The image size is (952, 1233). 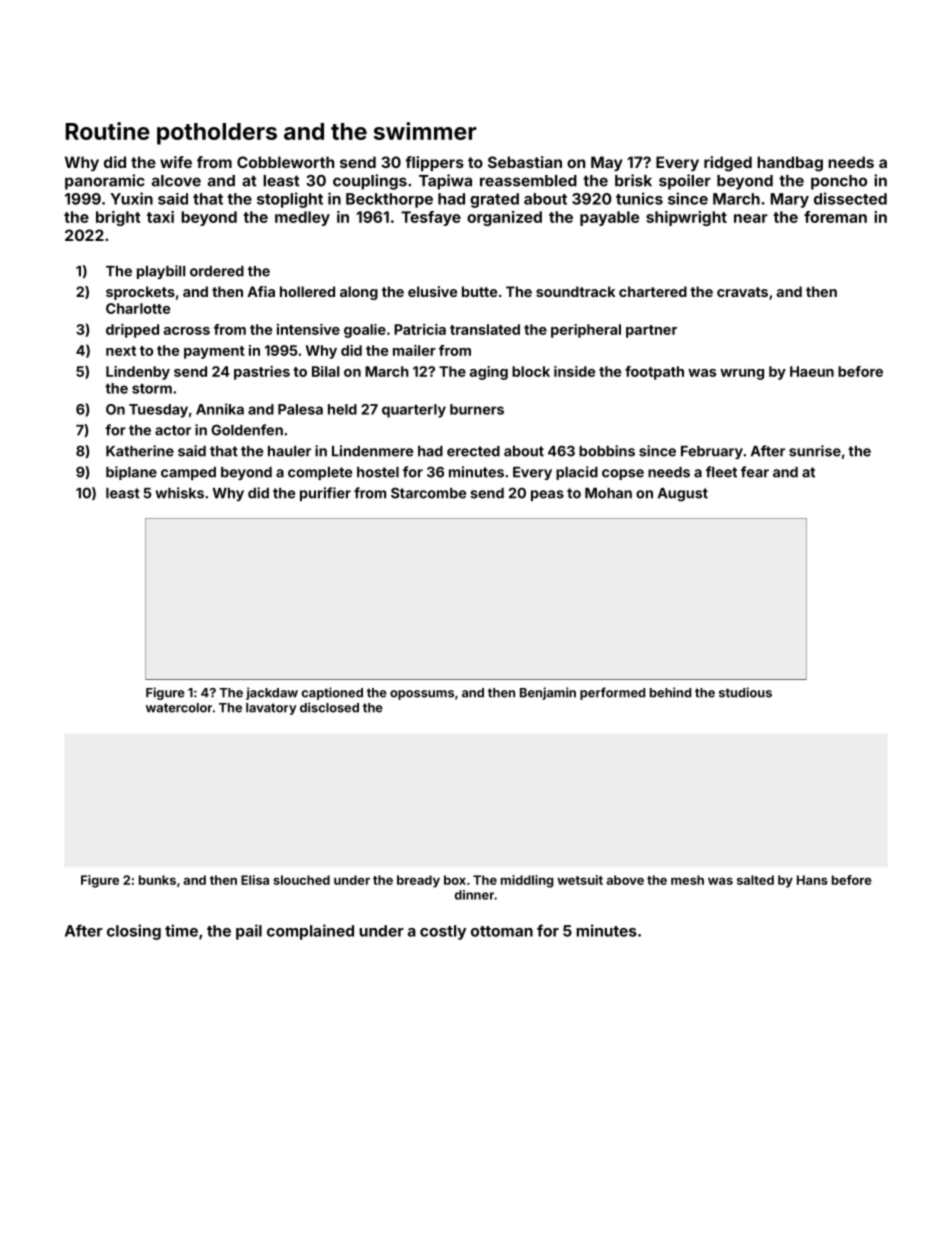 I want to click on opossums, so click(x=422, y=695).
